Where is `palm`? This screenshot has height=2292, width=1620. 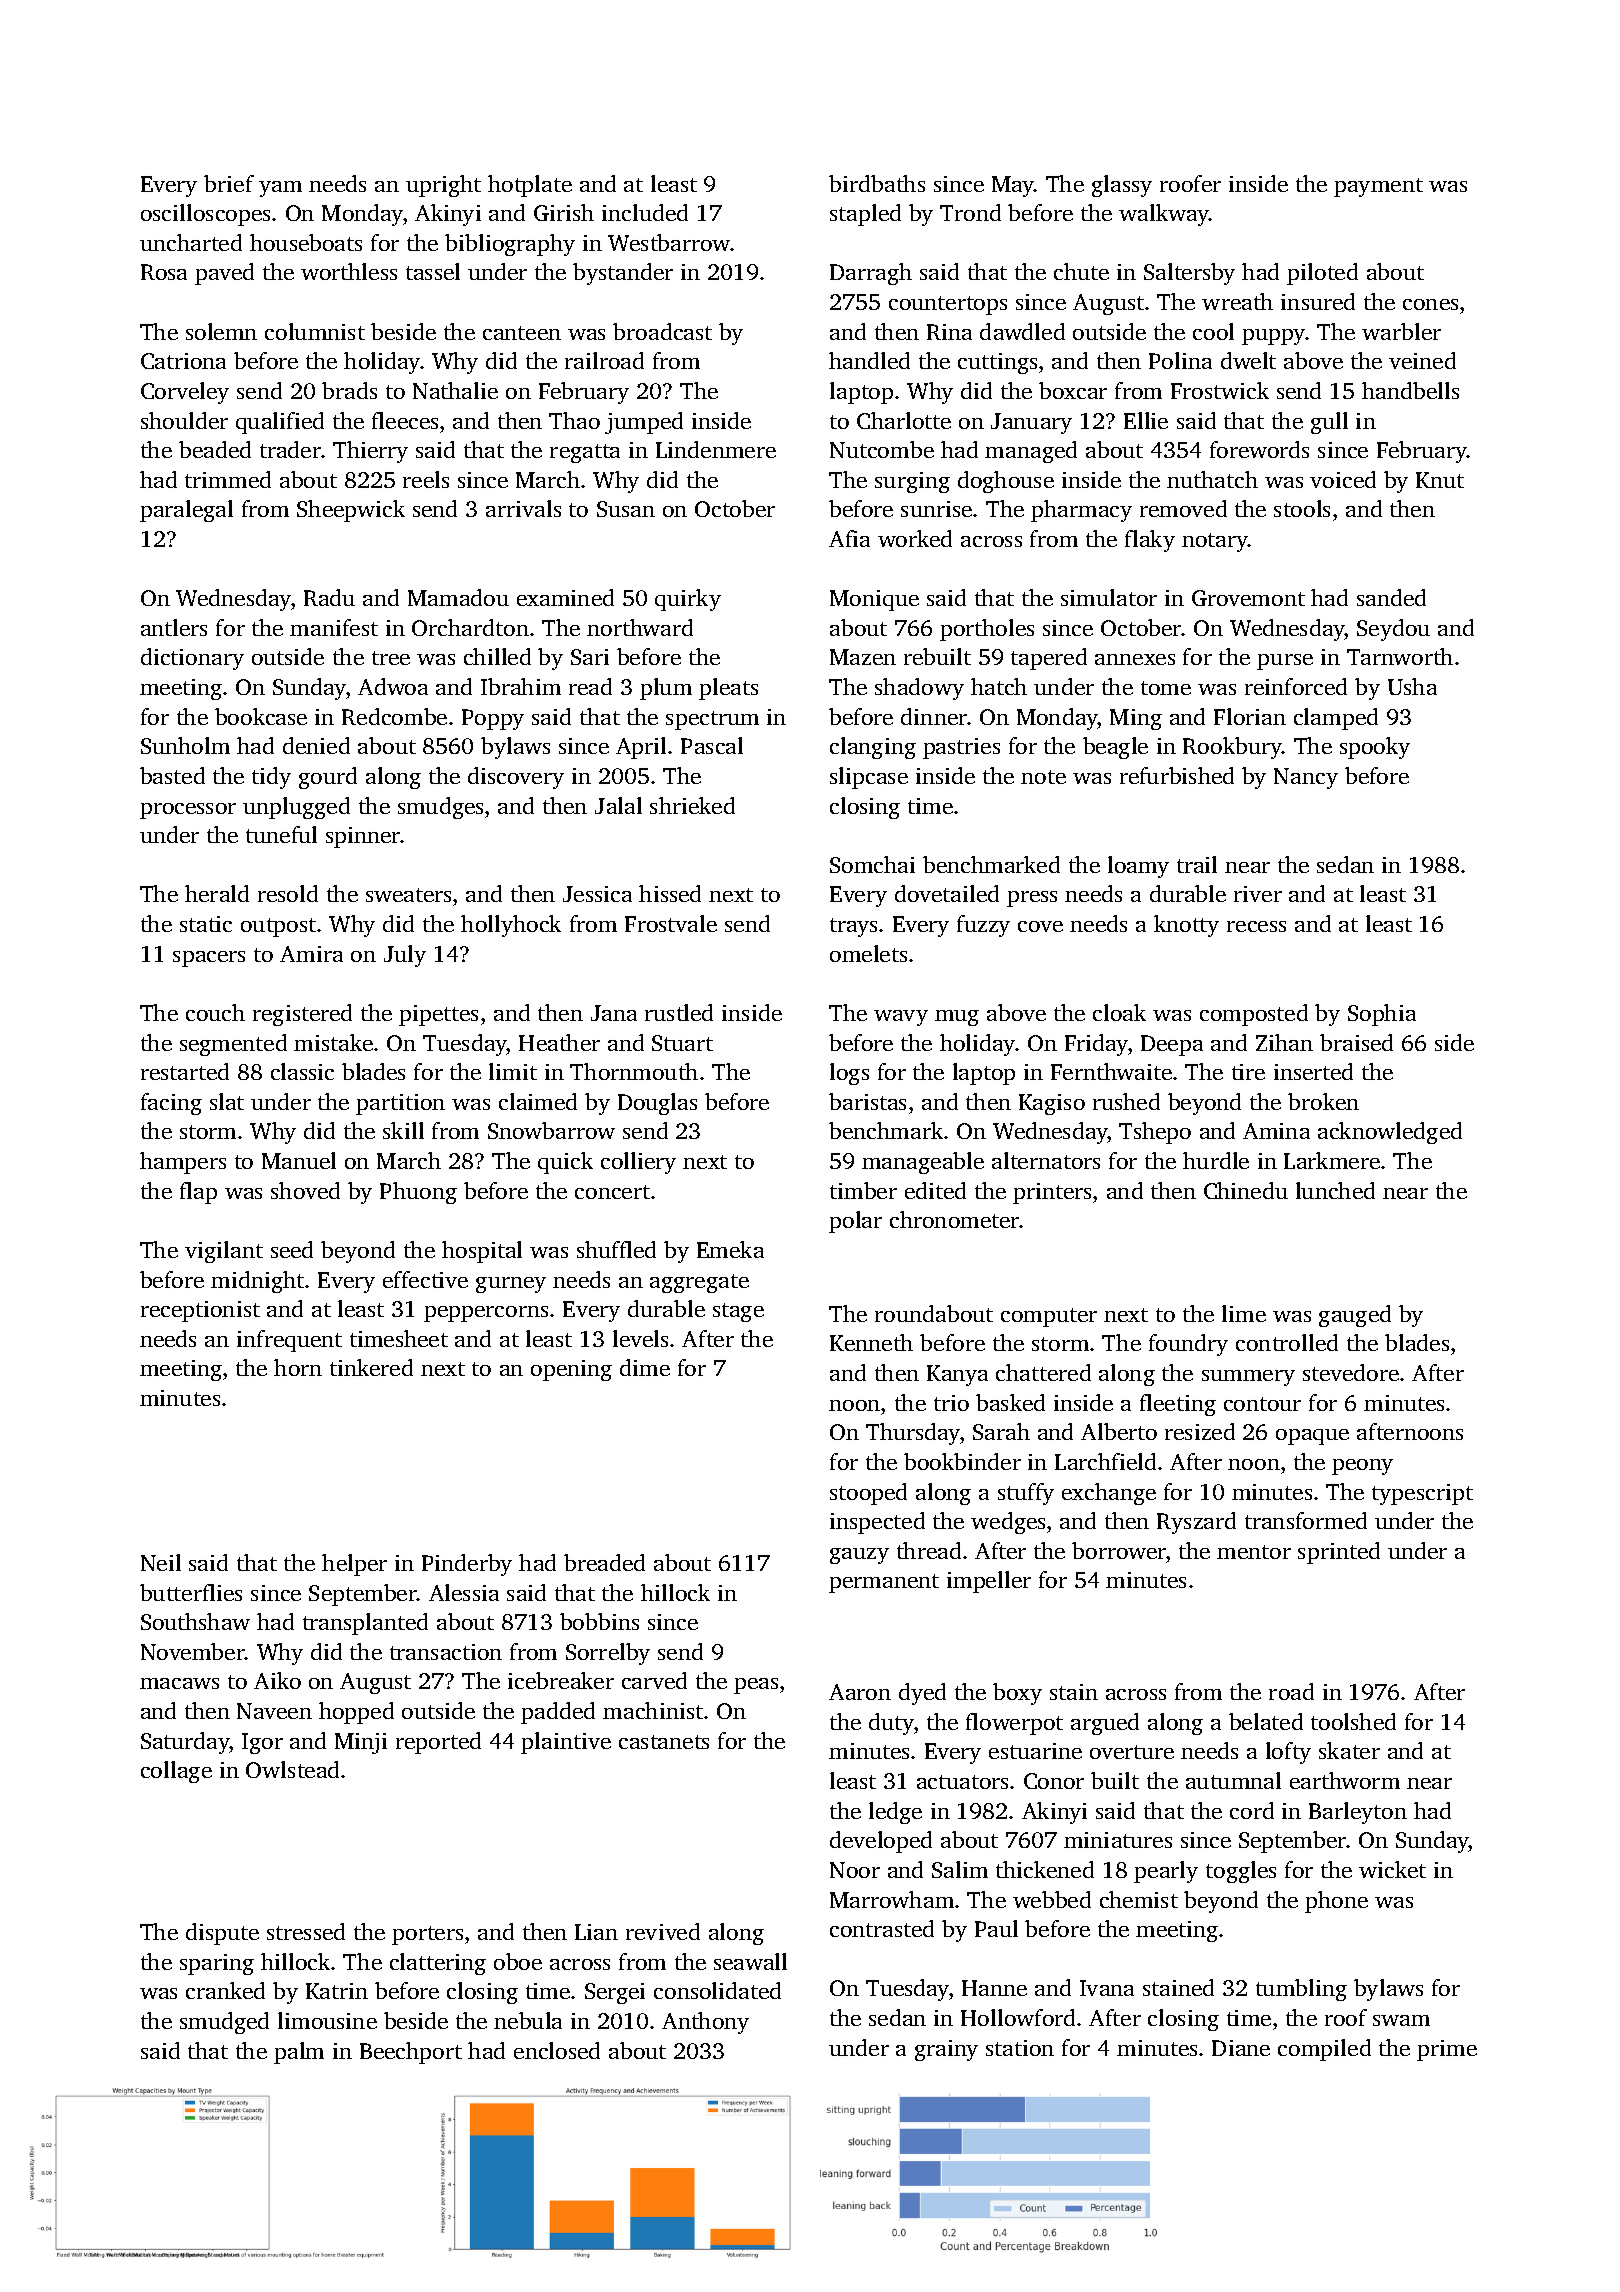 palm is located at coordinates (299, 2053).
